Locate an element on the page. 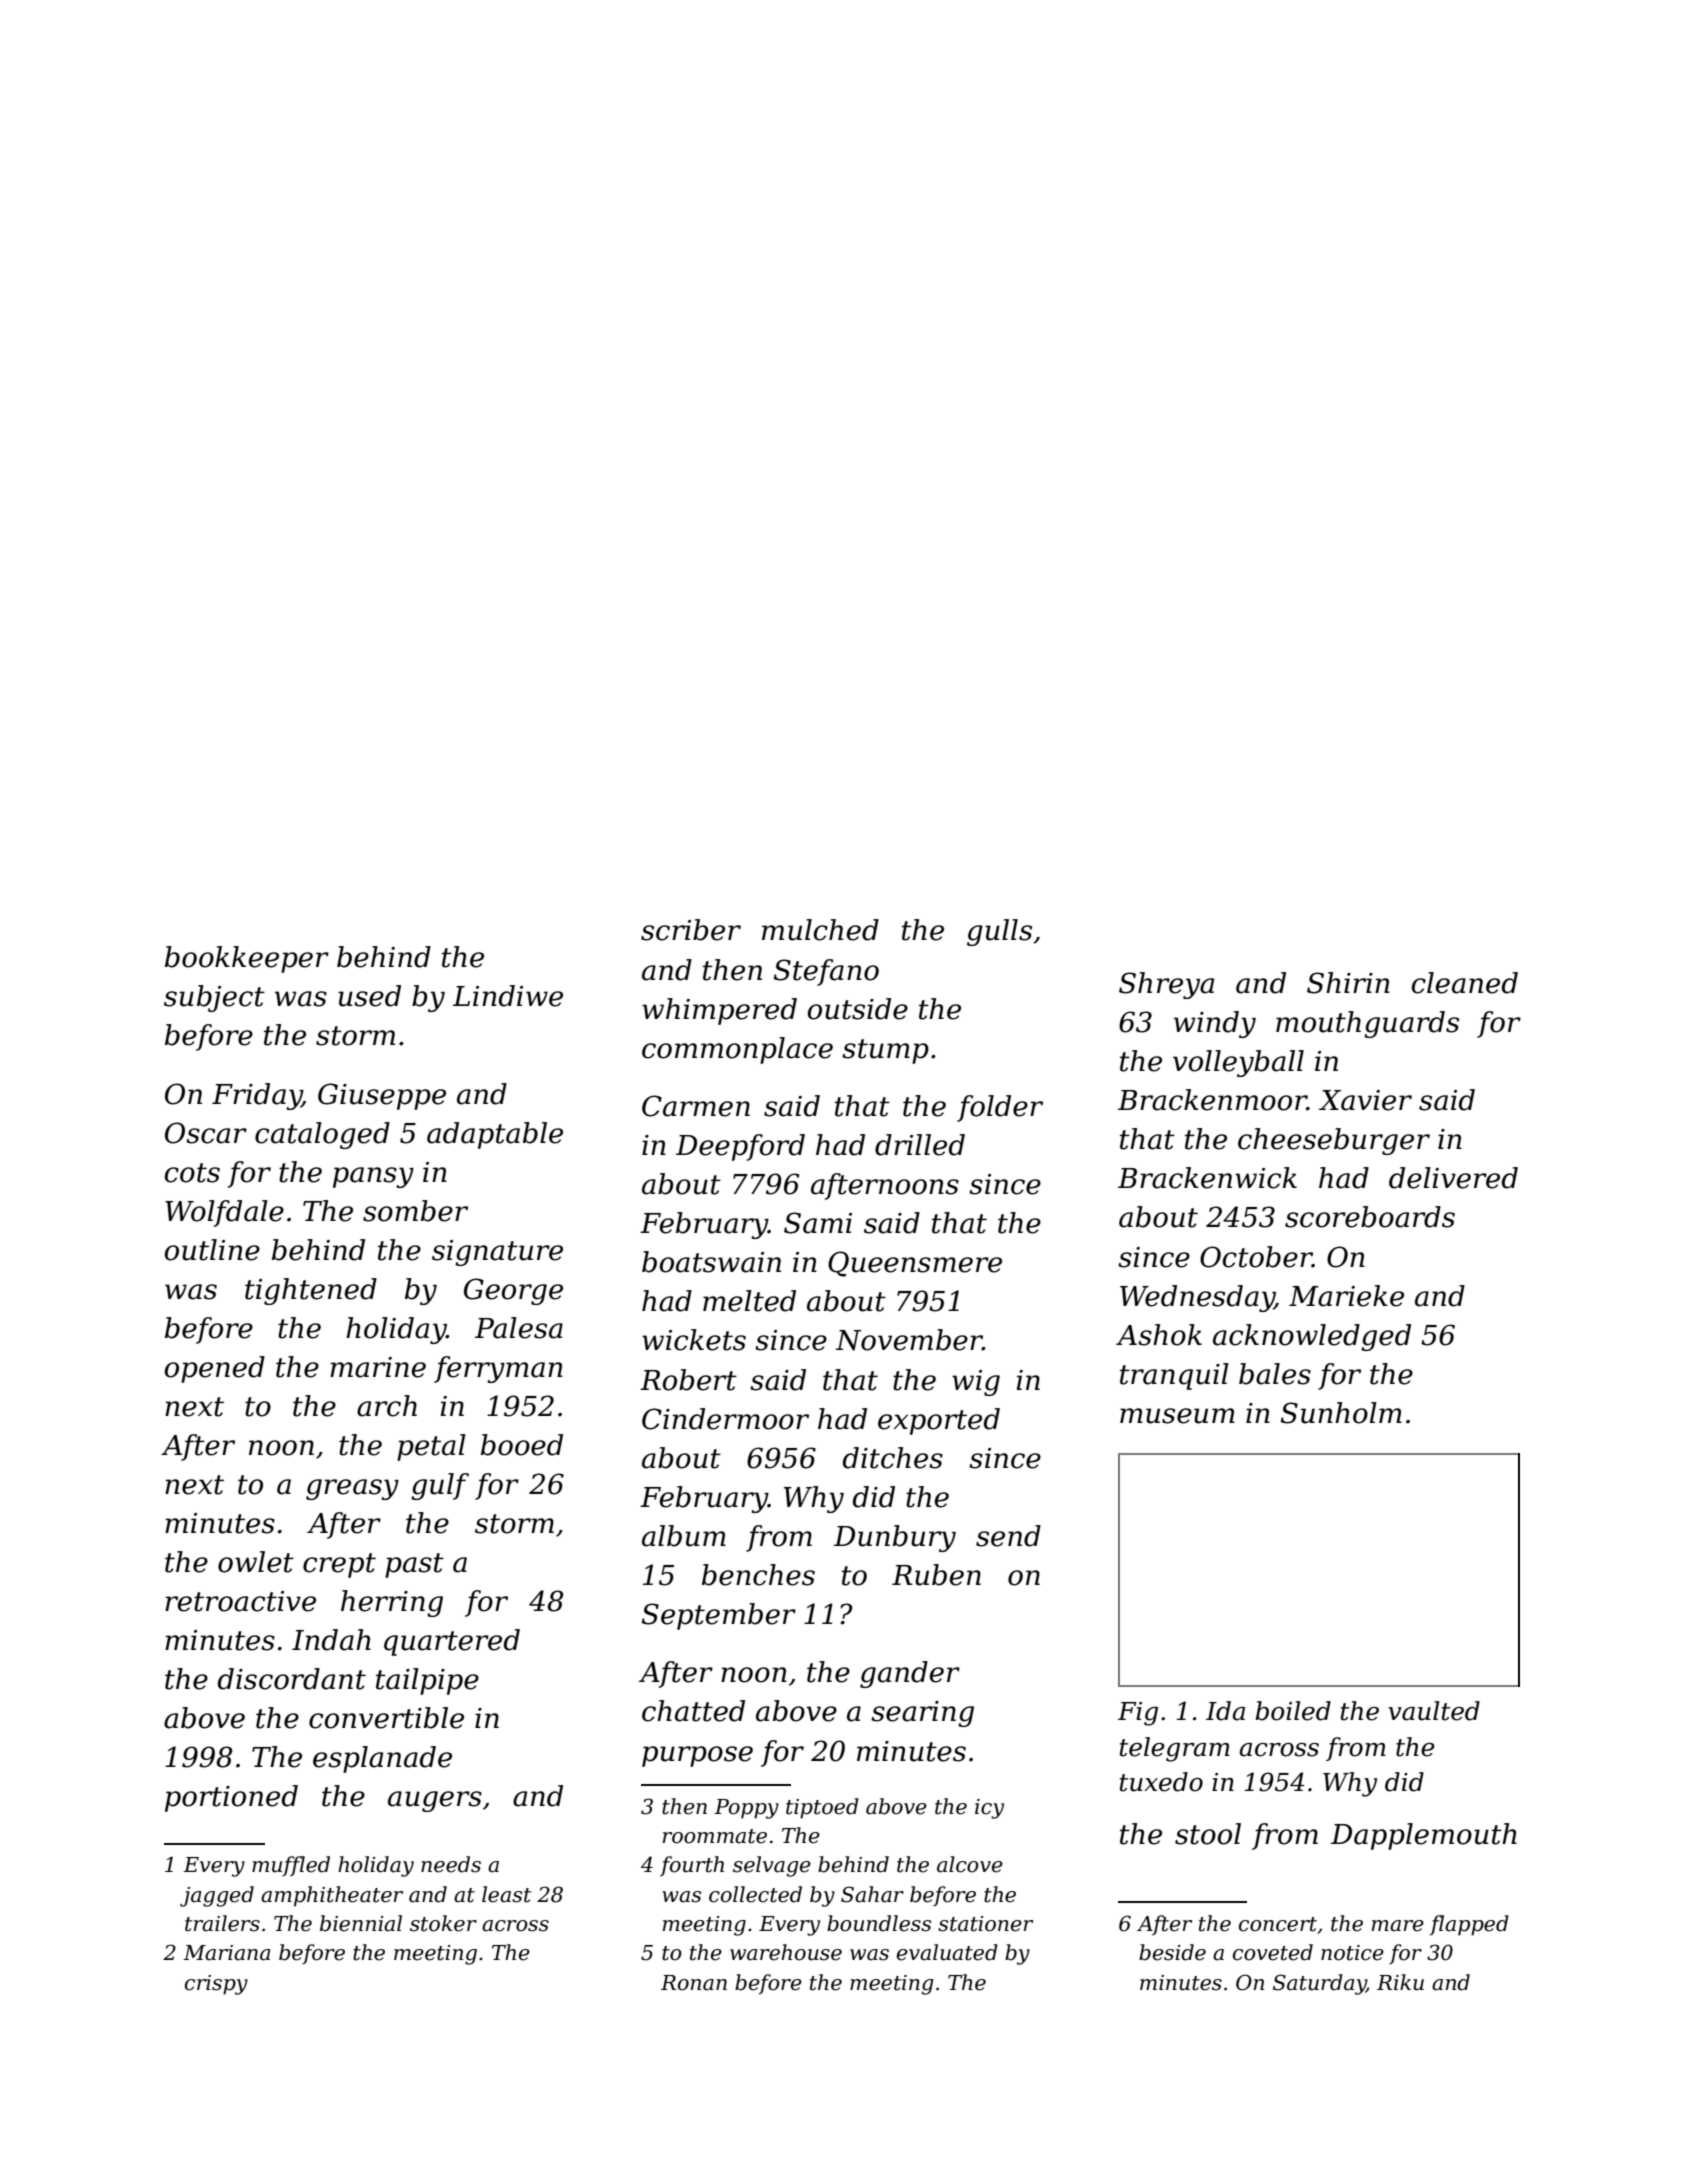 The image size is (1683, 2178). bookkeeper is located at coordinates (247, 959).
